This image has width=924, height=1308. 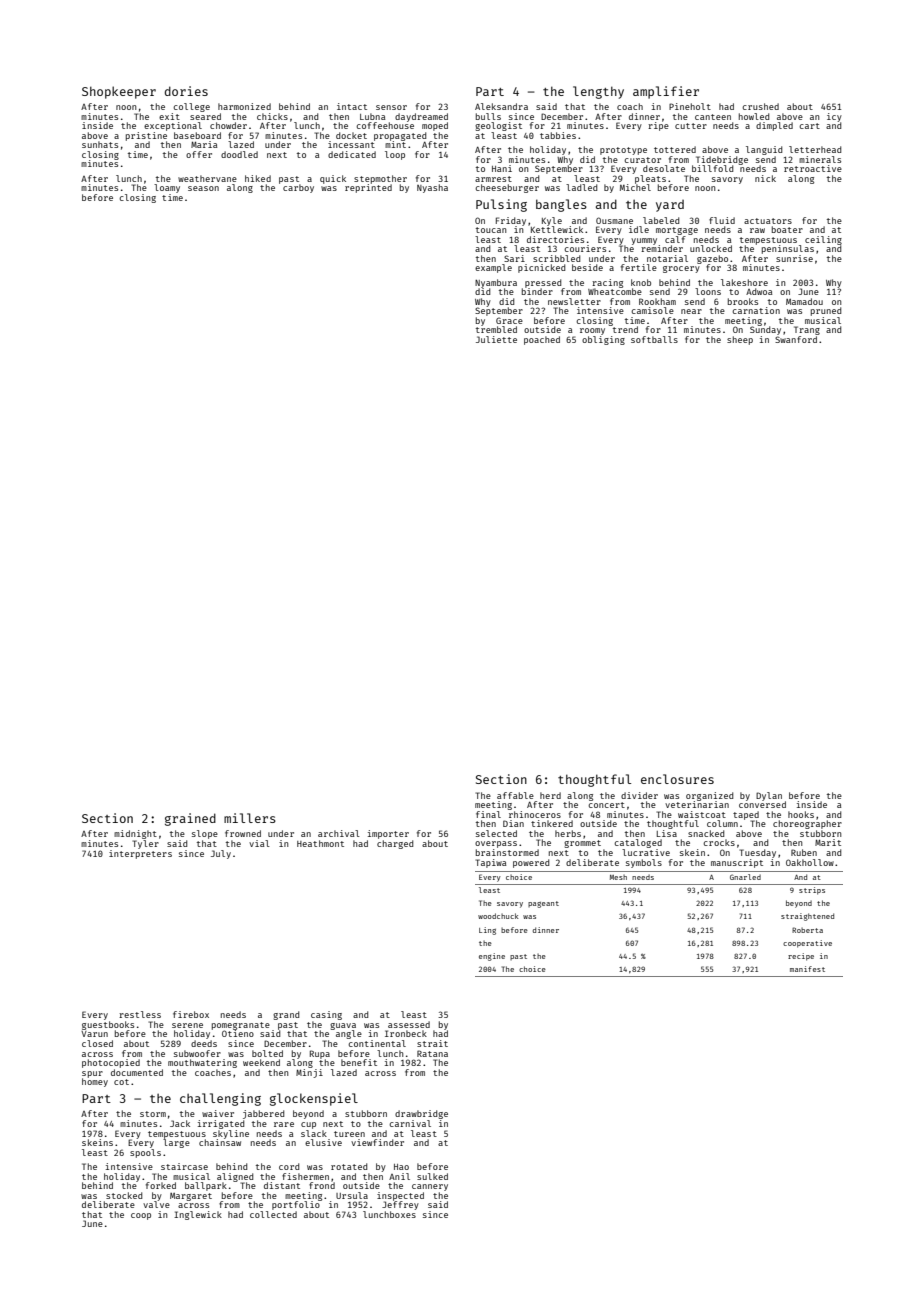 What do you see at coordinates (119, 92) in the image?
I see `Shopkeeper` at bounding box center [119, 92].
